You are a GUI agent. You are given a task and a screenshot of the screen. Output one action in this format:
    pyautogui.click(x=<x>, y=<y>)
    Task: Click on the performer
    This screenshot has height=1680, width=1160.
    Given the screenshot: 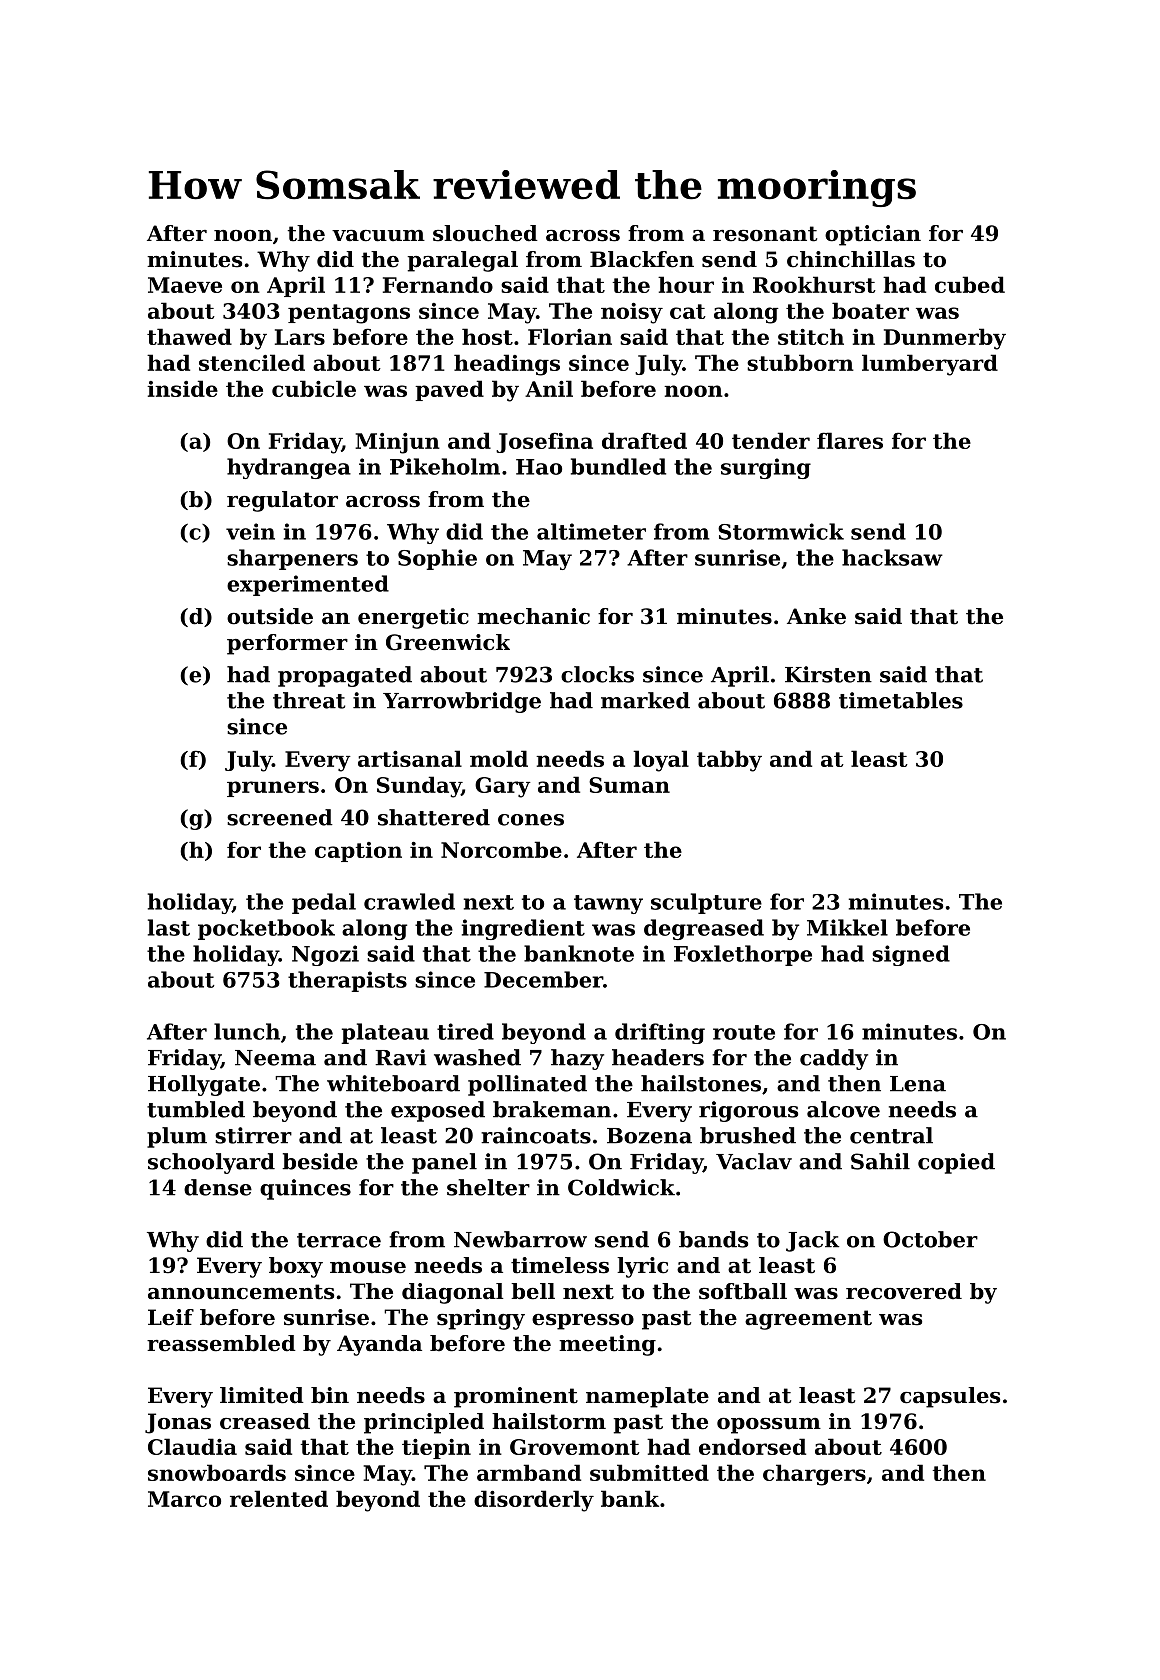 What is the action you would take?
    pyautogui.click(x=287, y=644)
